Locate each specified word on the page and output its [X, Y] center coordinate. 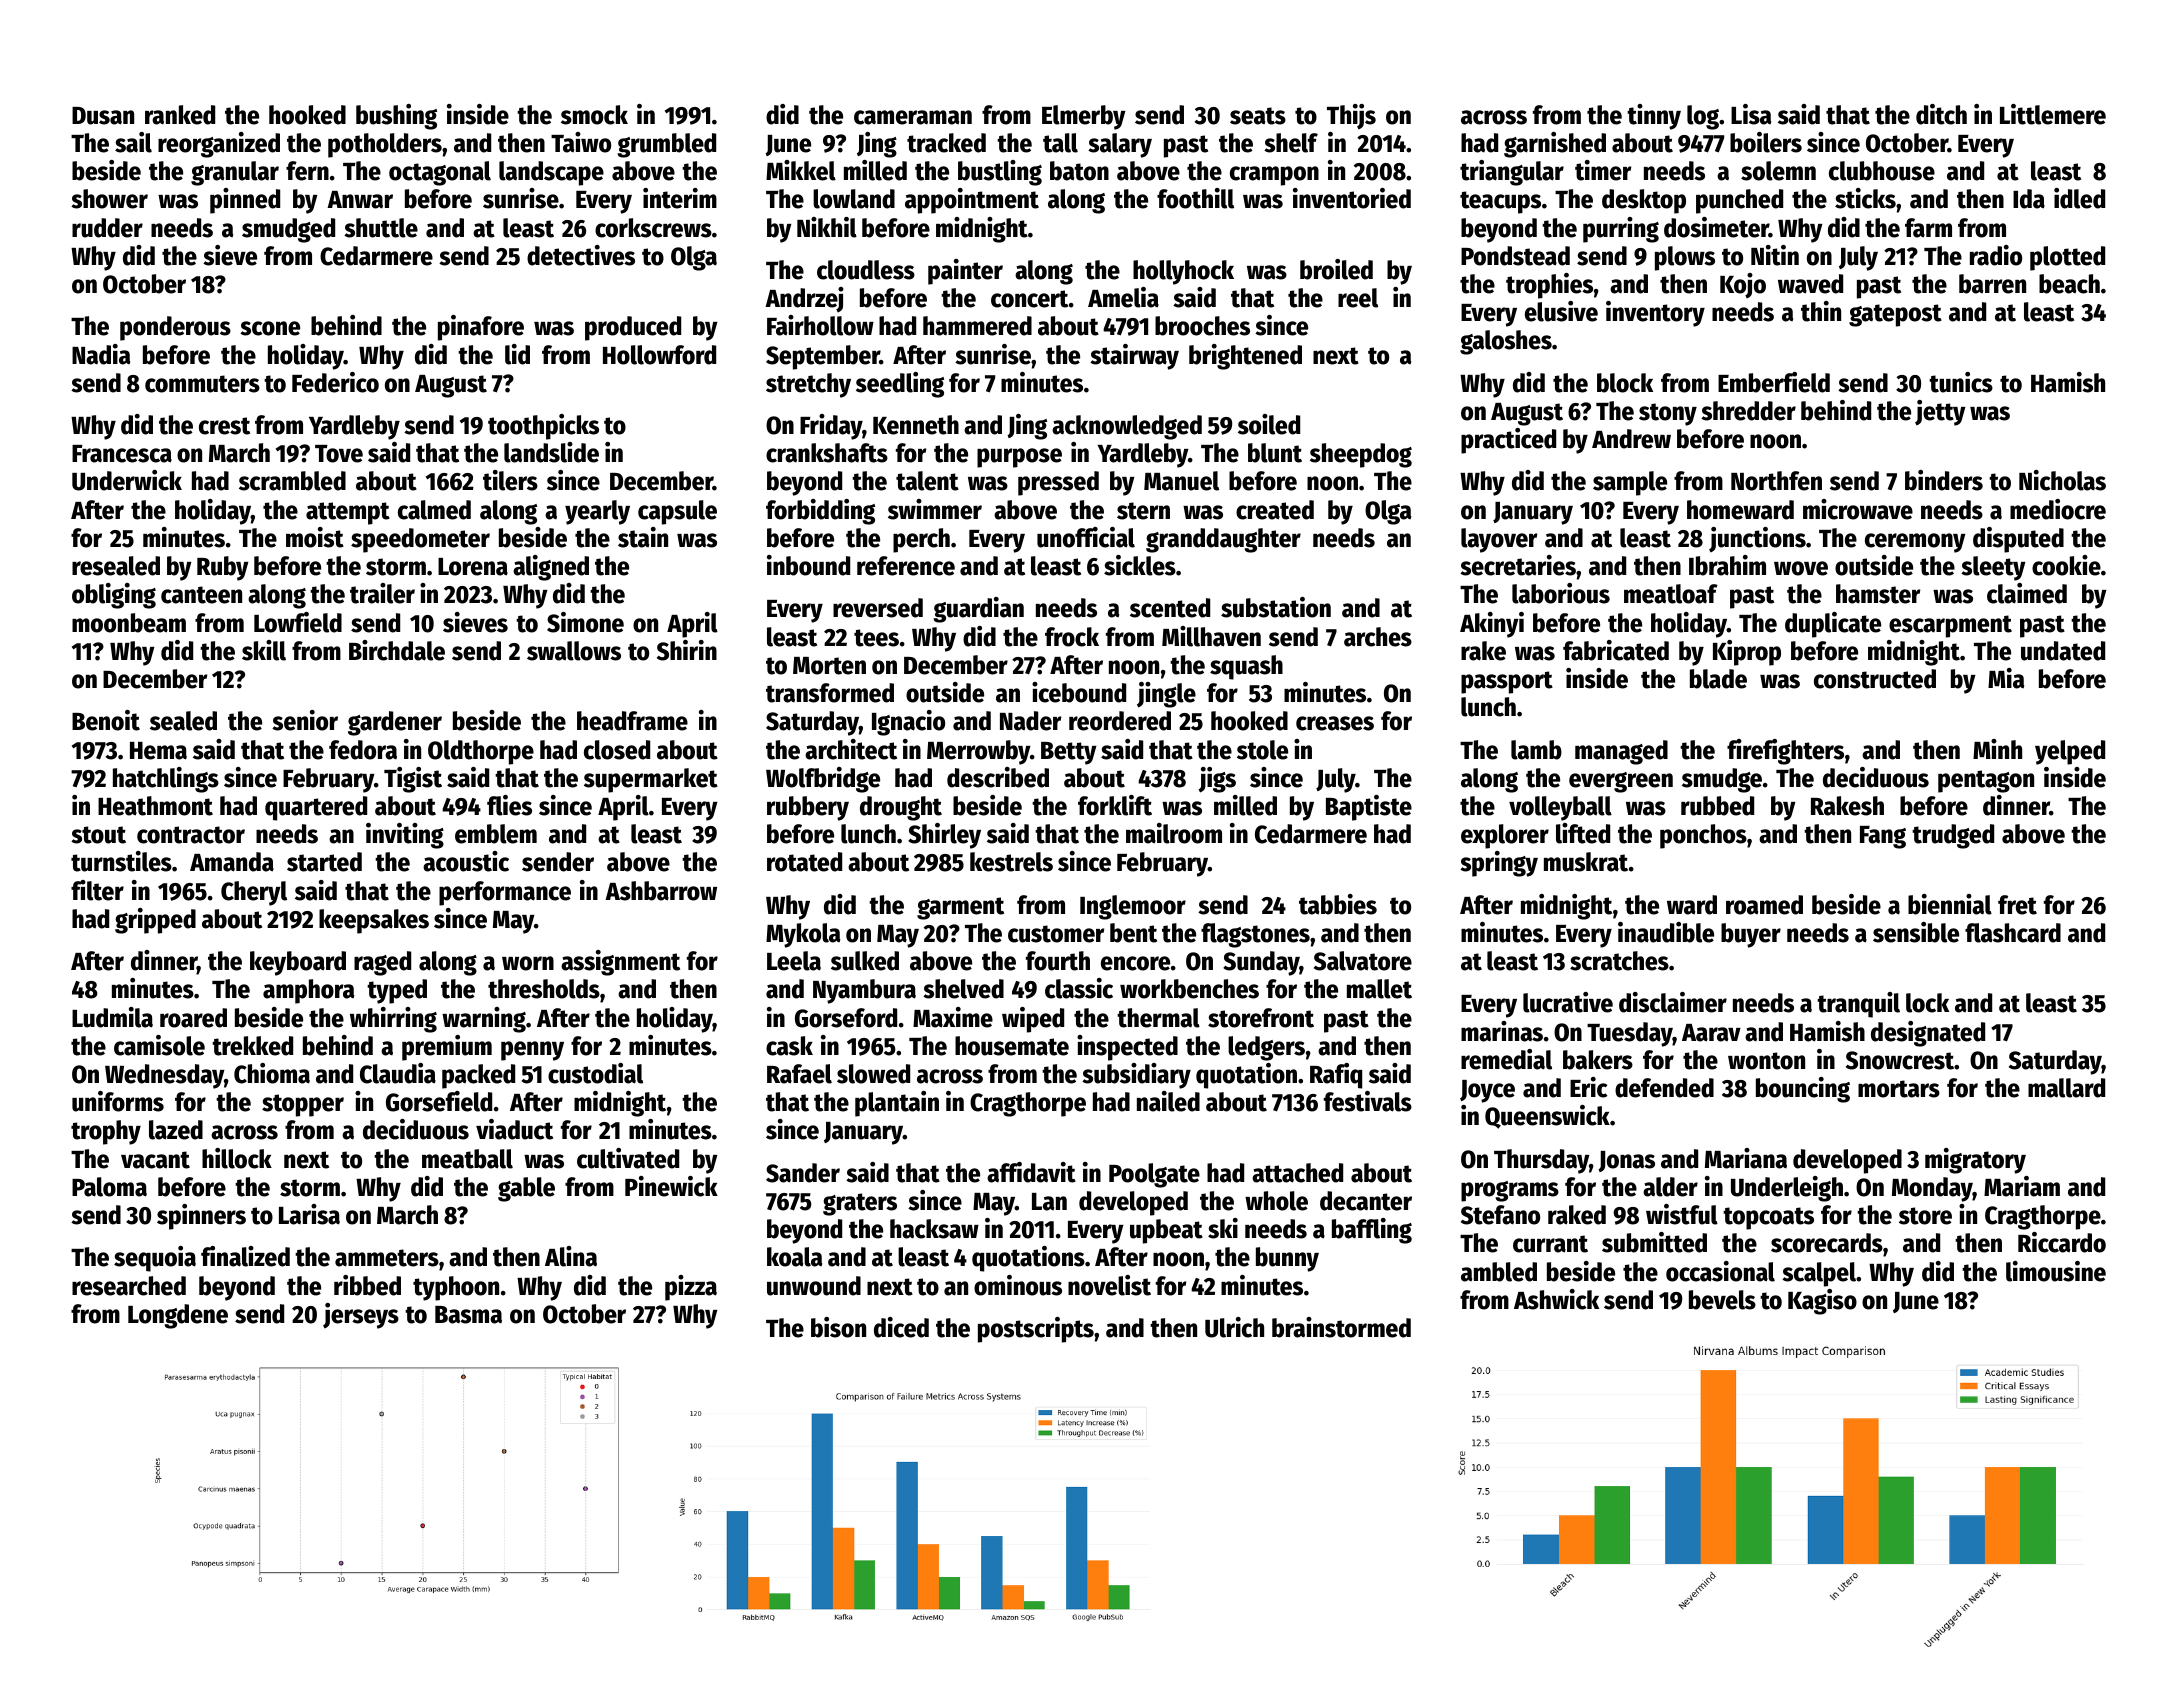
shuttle [381, 228]
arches [1378, 637]
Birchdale [397, 650]
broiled [1336, 269]
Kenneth [916, 425]
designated [1928, 1034]
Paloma [109, 1187]
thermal [1158, 1018]
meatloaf [1671, 594]
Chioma [272, 1073]
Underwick [127, 480]
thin [1821, 311]
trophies [1549, 286]
